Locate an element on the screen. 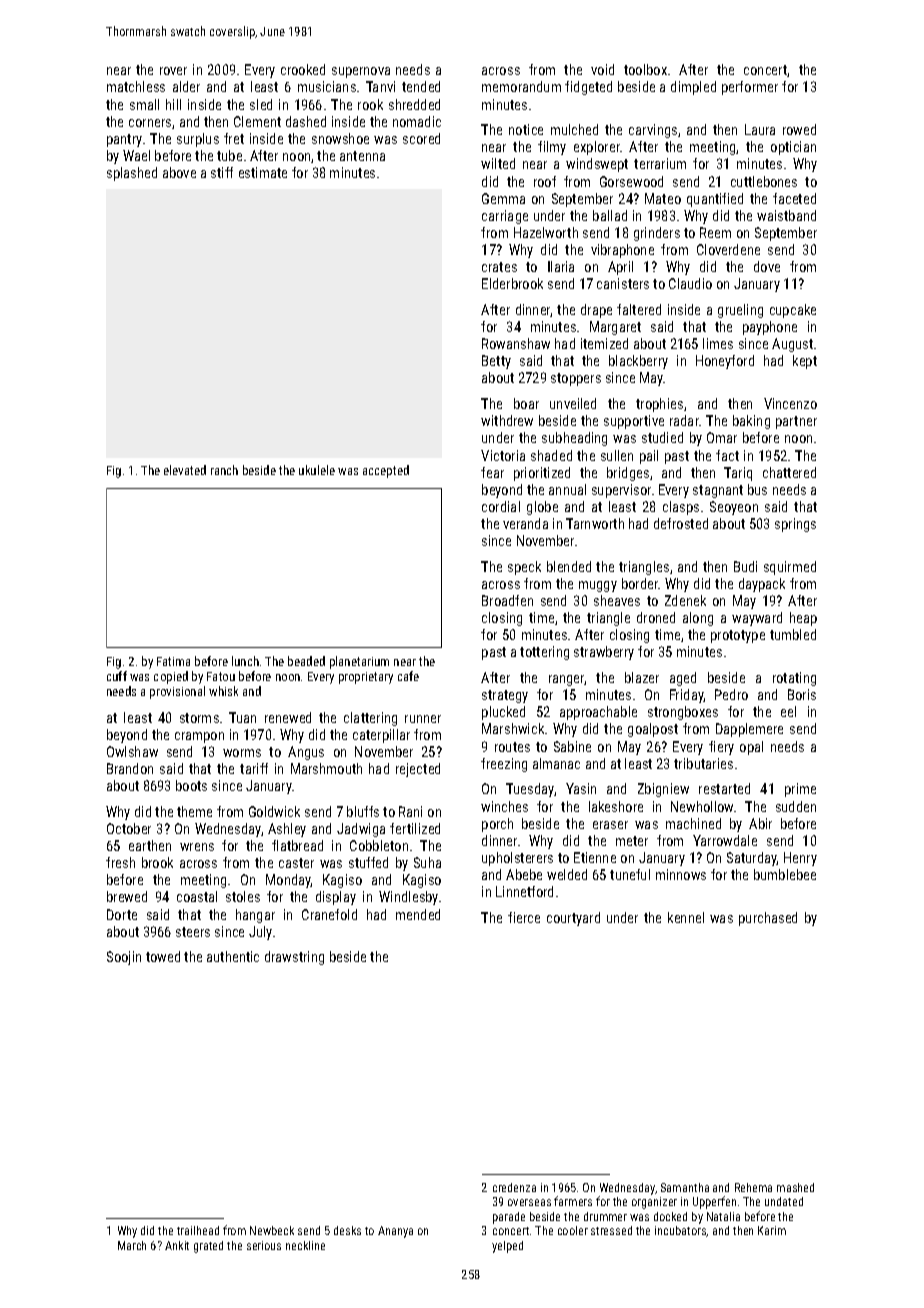 The width and height of the screenshot is (924, 1308). mashed is located at coordinates (795, 1187).
